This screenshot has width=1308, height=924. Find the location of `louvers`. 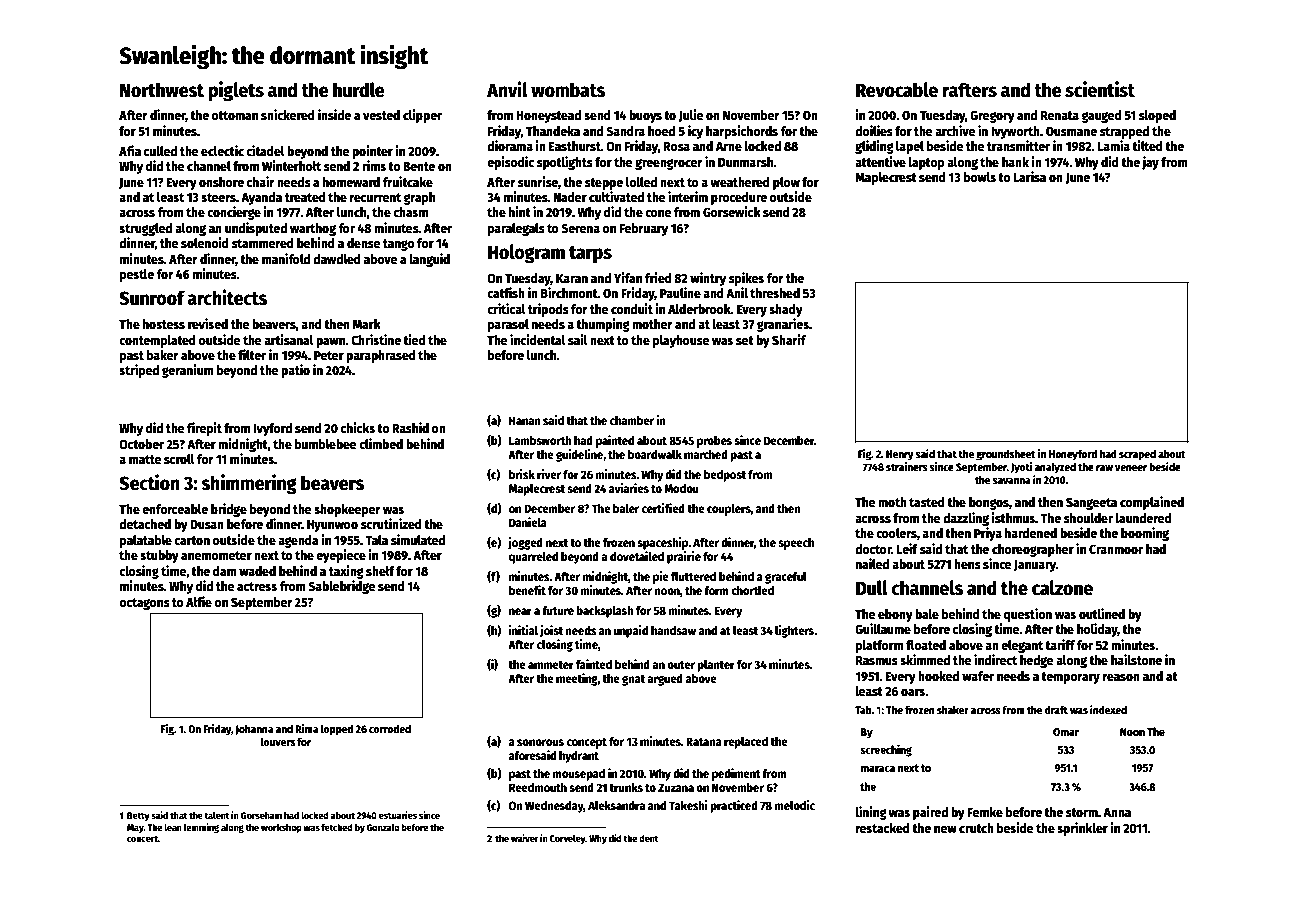

louvers is located at coordinates (278, 741).
